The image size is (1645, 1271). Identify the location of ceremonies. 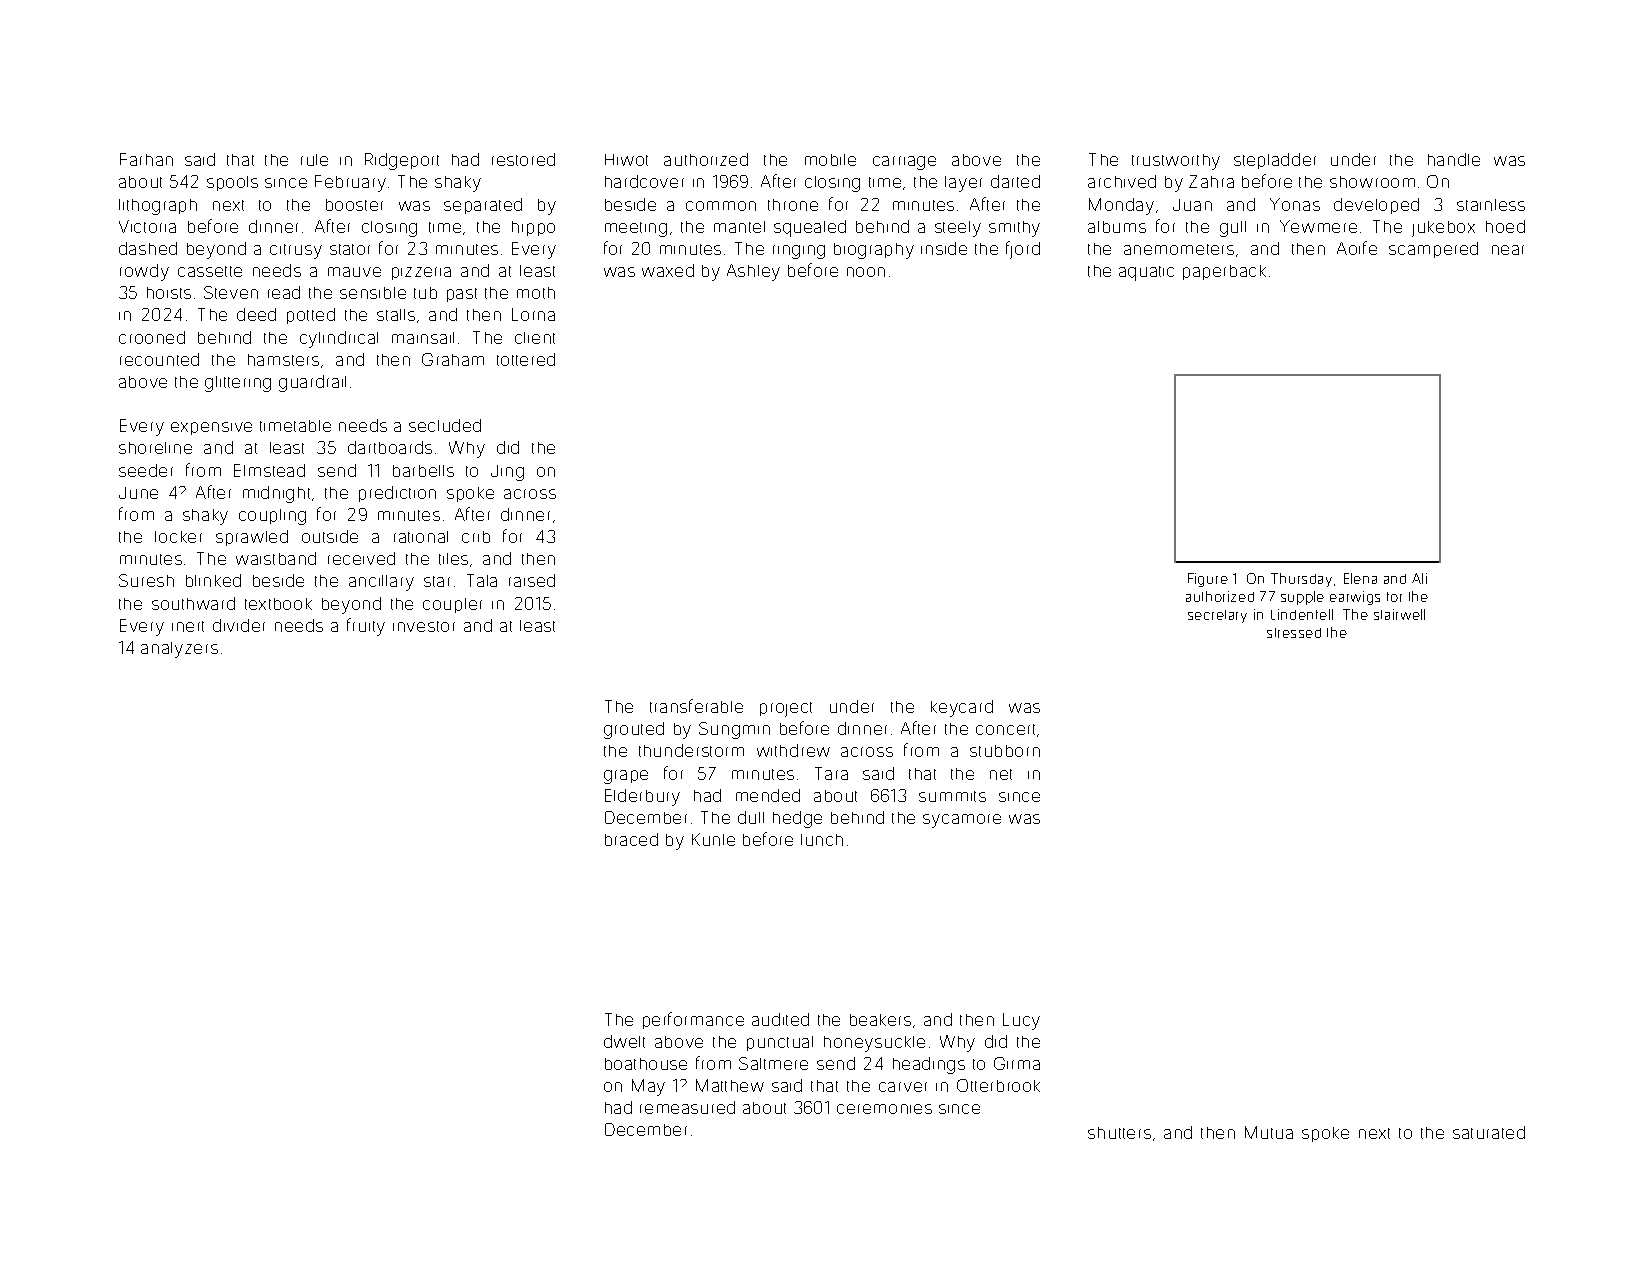
(884, 1109).
